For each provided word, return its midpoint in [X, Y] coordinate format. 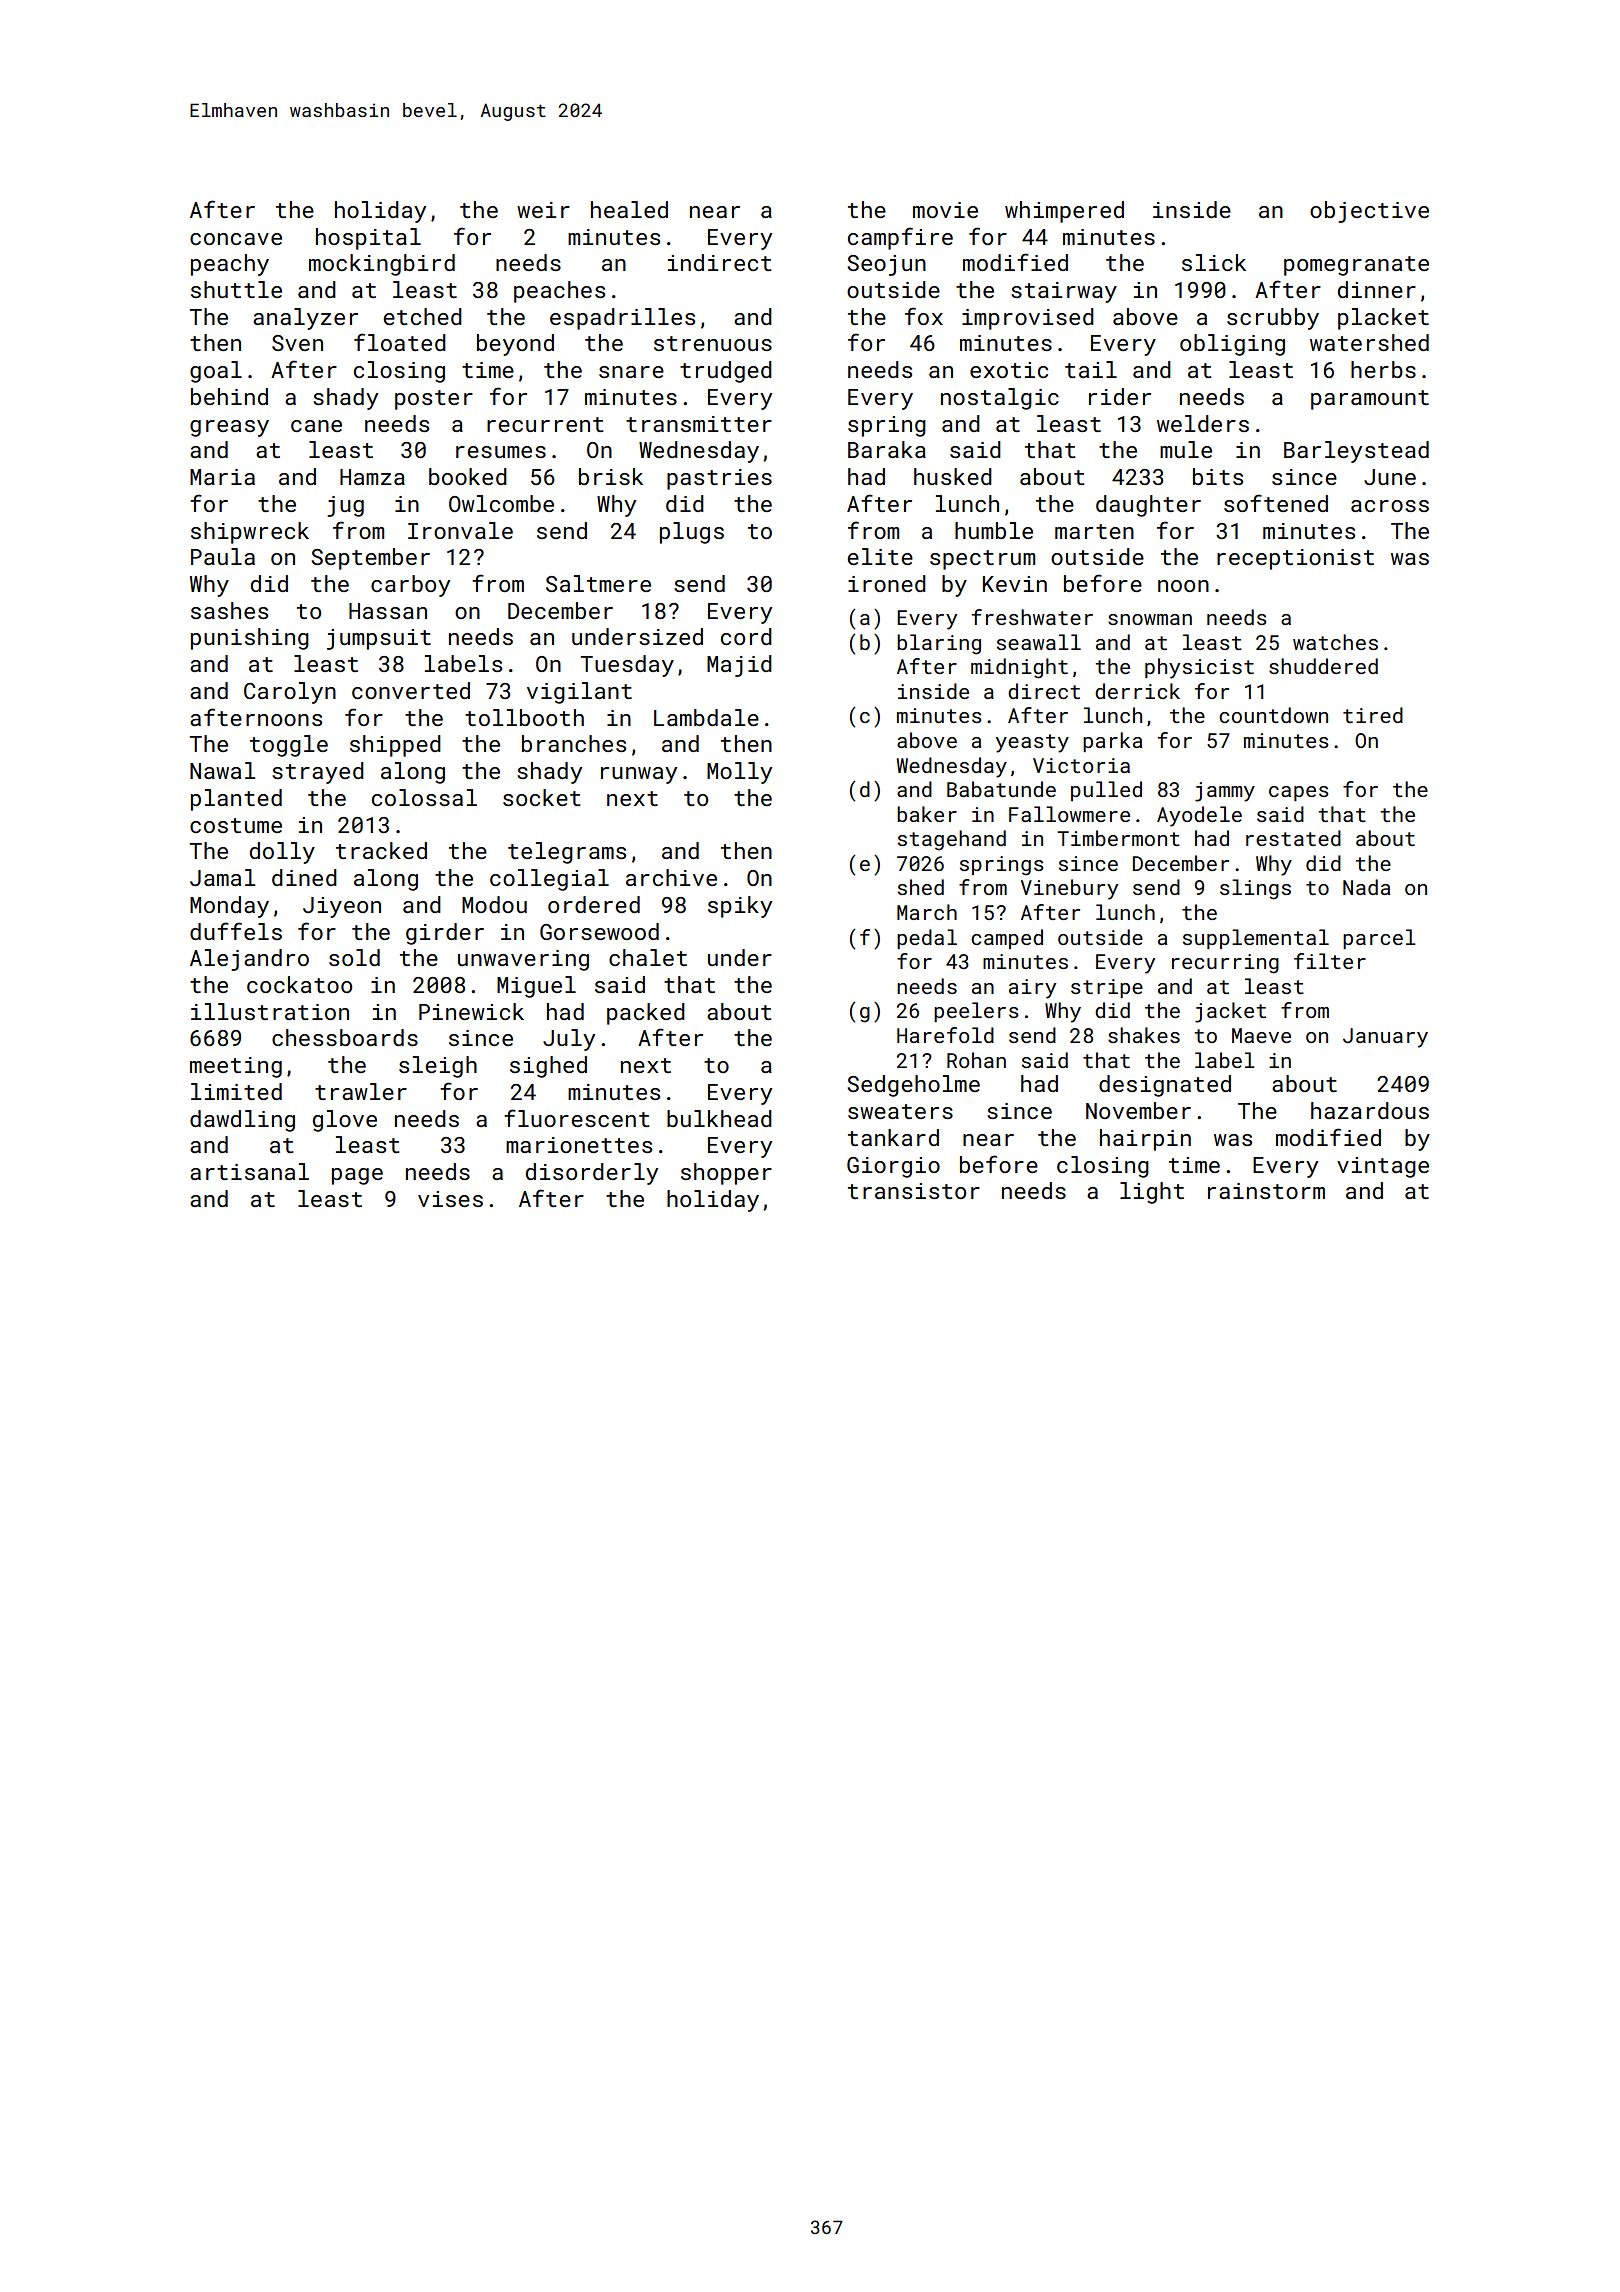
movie [945, 210]
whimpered [1064, 212]
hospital [368, 239]
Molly [739, 773]
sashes [229, 610]
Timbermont [1118, 838]
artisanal [249, 1171]
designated [1165, 1086]
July [569, 1040]
